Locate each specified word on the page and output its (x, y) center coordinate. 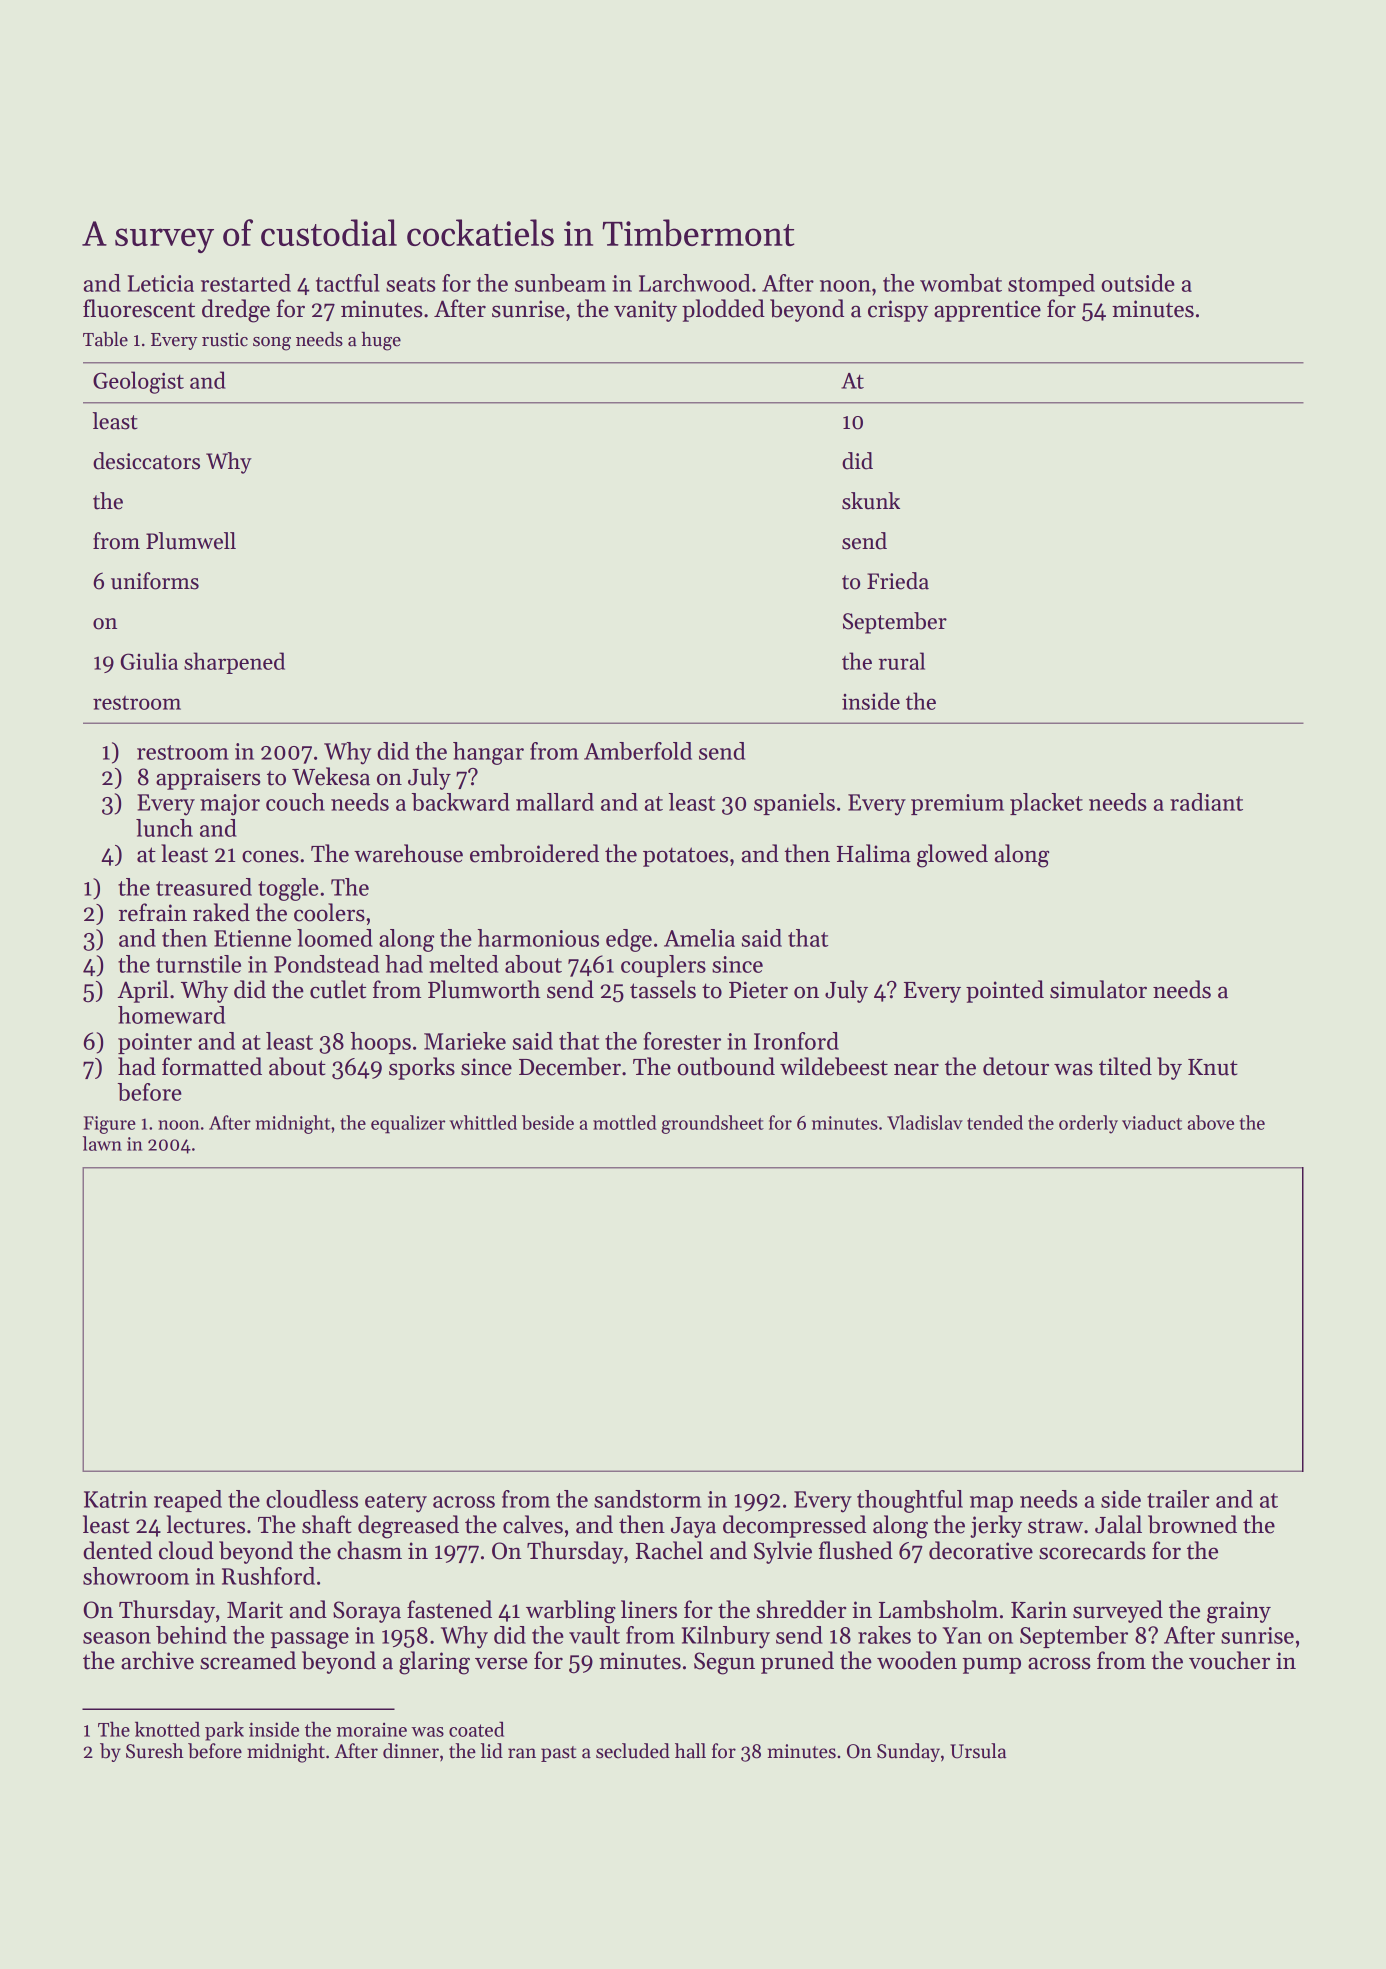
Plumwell (191, 541)
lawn (102, 1143)
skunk (871, 501)
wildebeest (834, 1066)
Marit (255, 1610)
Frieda (898, 581)
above (1210, 1122)
